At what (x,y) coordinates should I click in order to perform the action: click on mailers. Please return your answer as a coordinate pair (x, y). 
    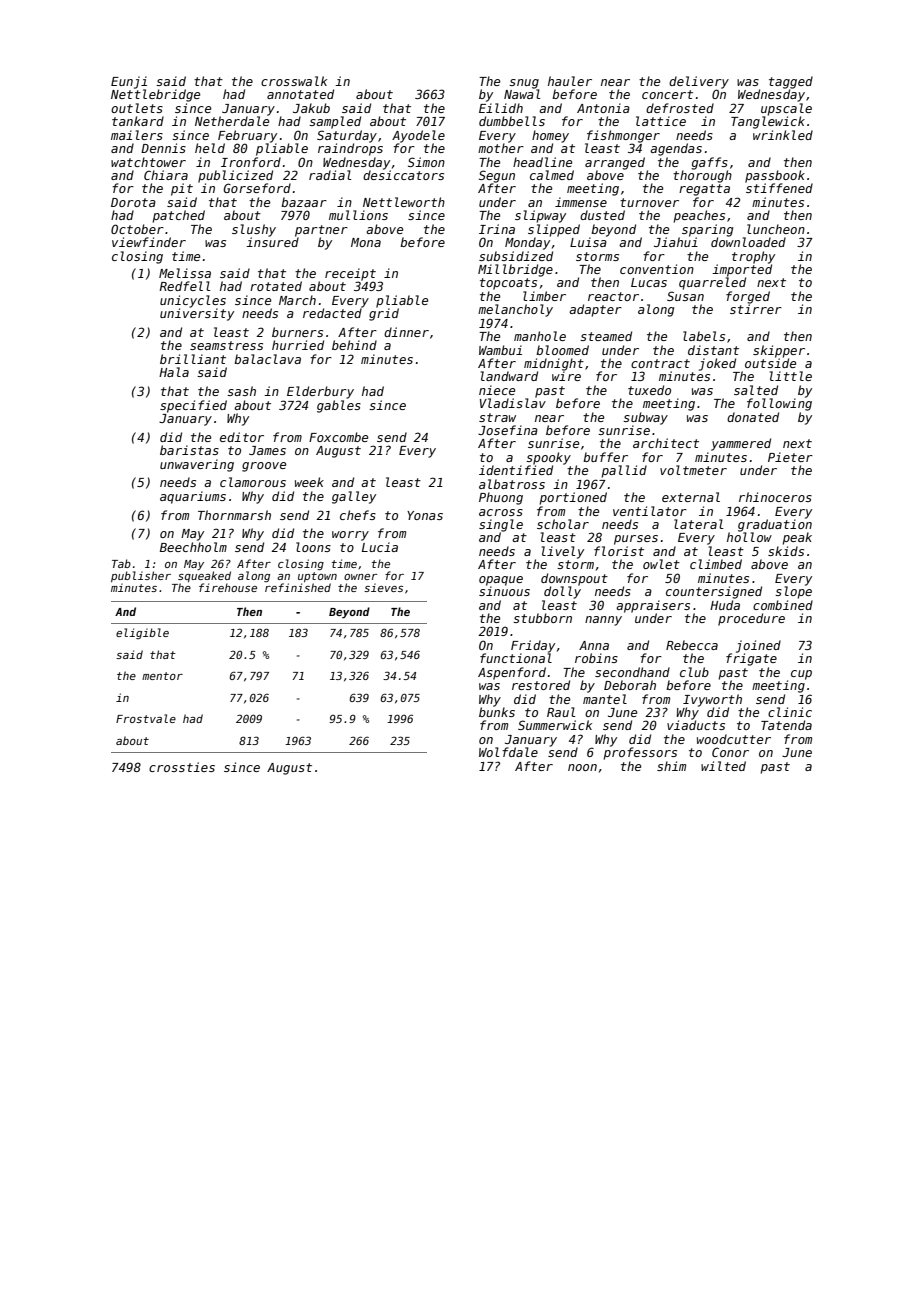
    Looking at the image, I should click on (137, 135).
